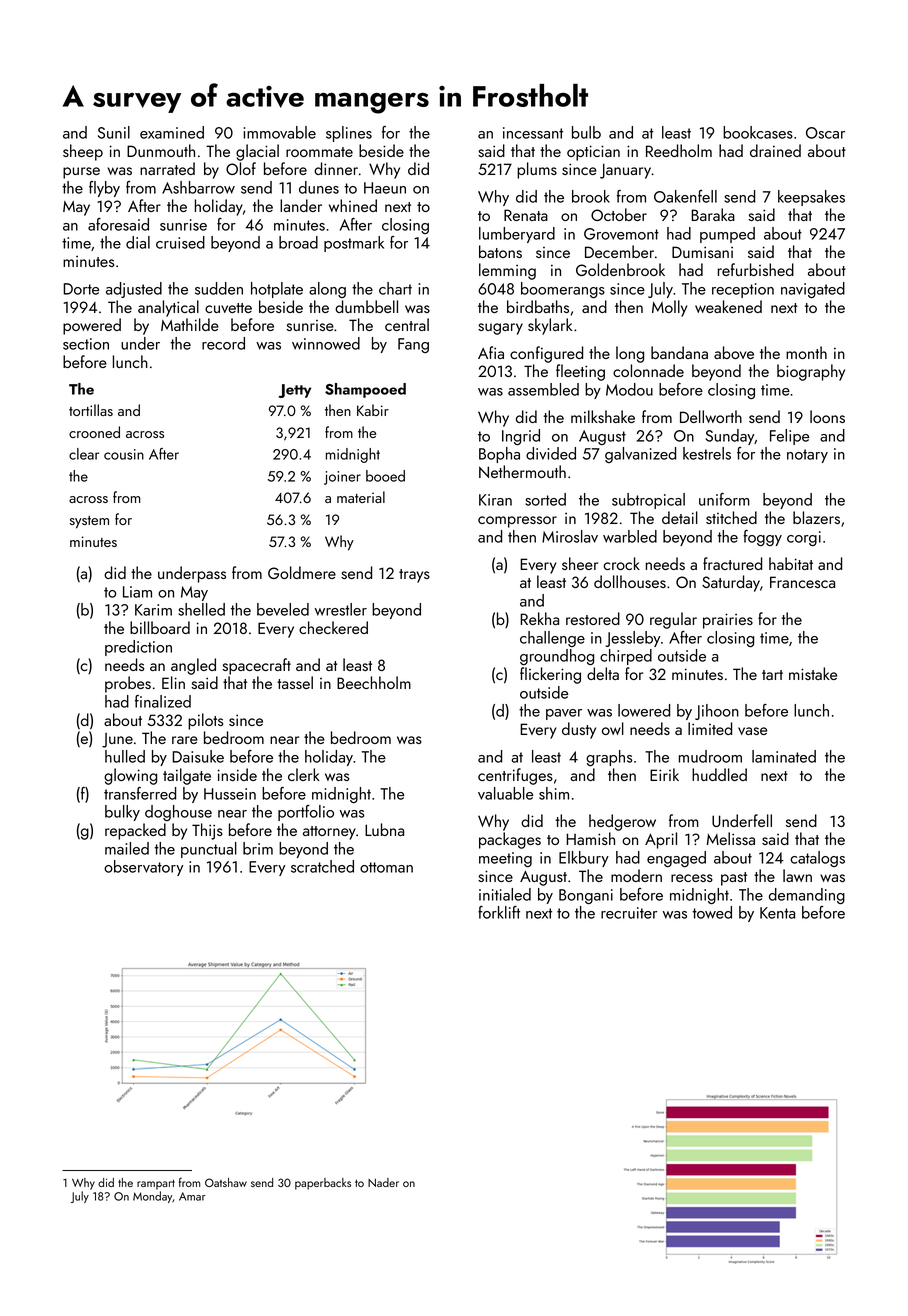  What do you see at coordinates (373, 410) in the screenshot?
I see `Kabir` at bounding box center [373, 410].
